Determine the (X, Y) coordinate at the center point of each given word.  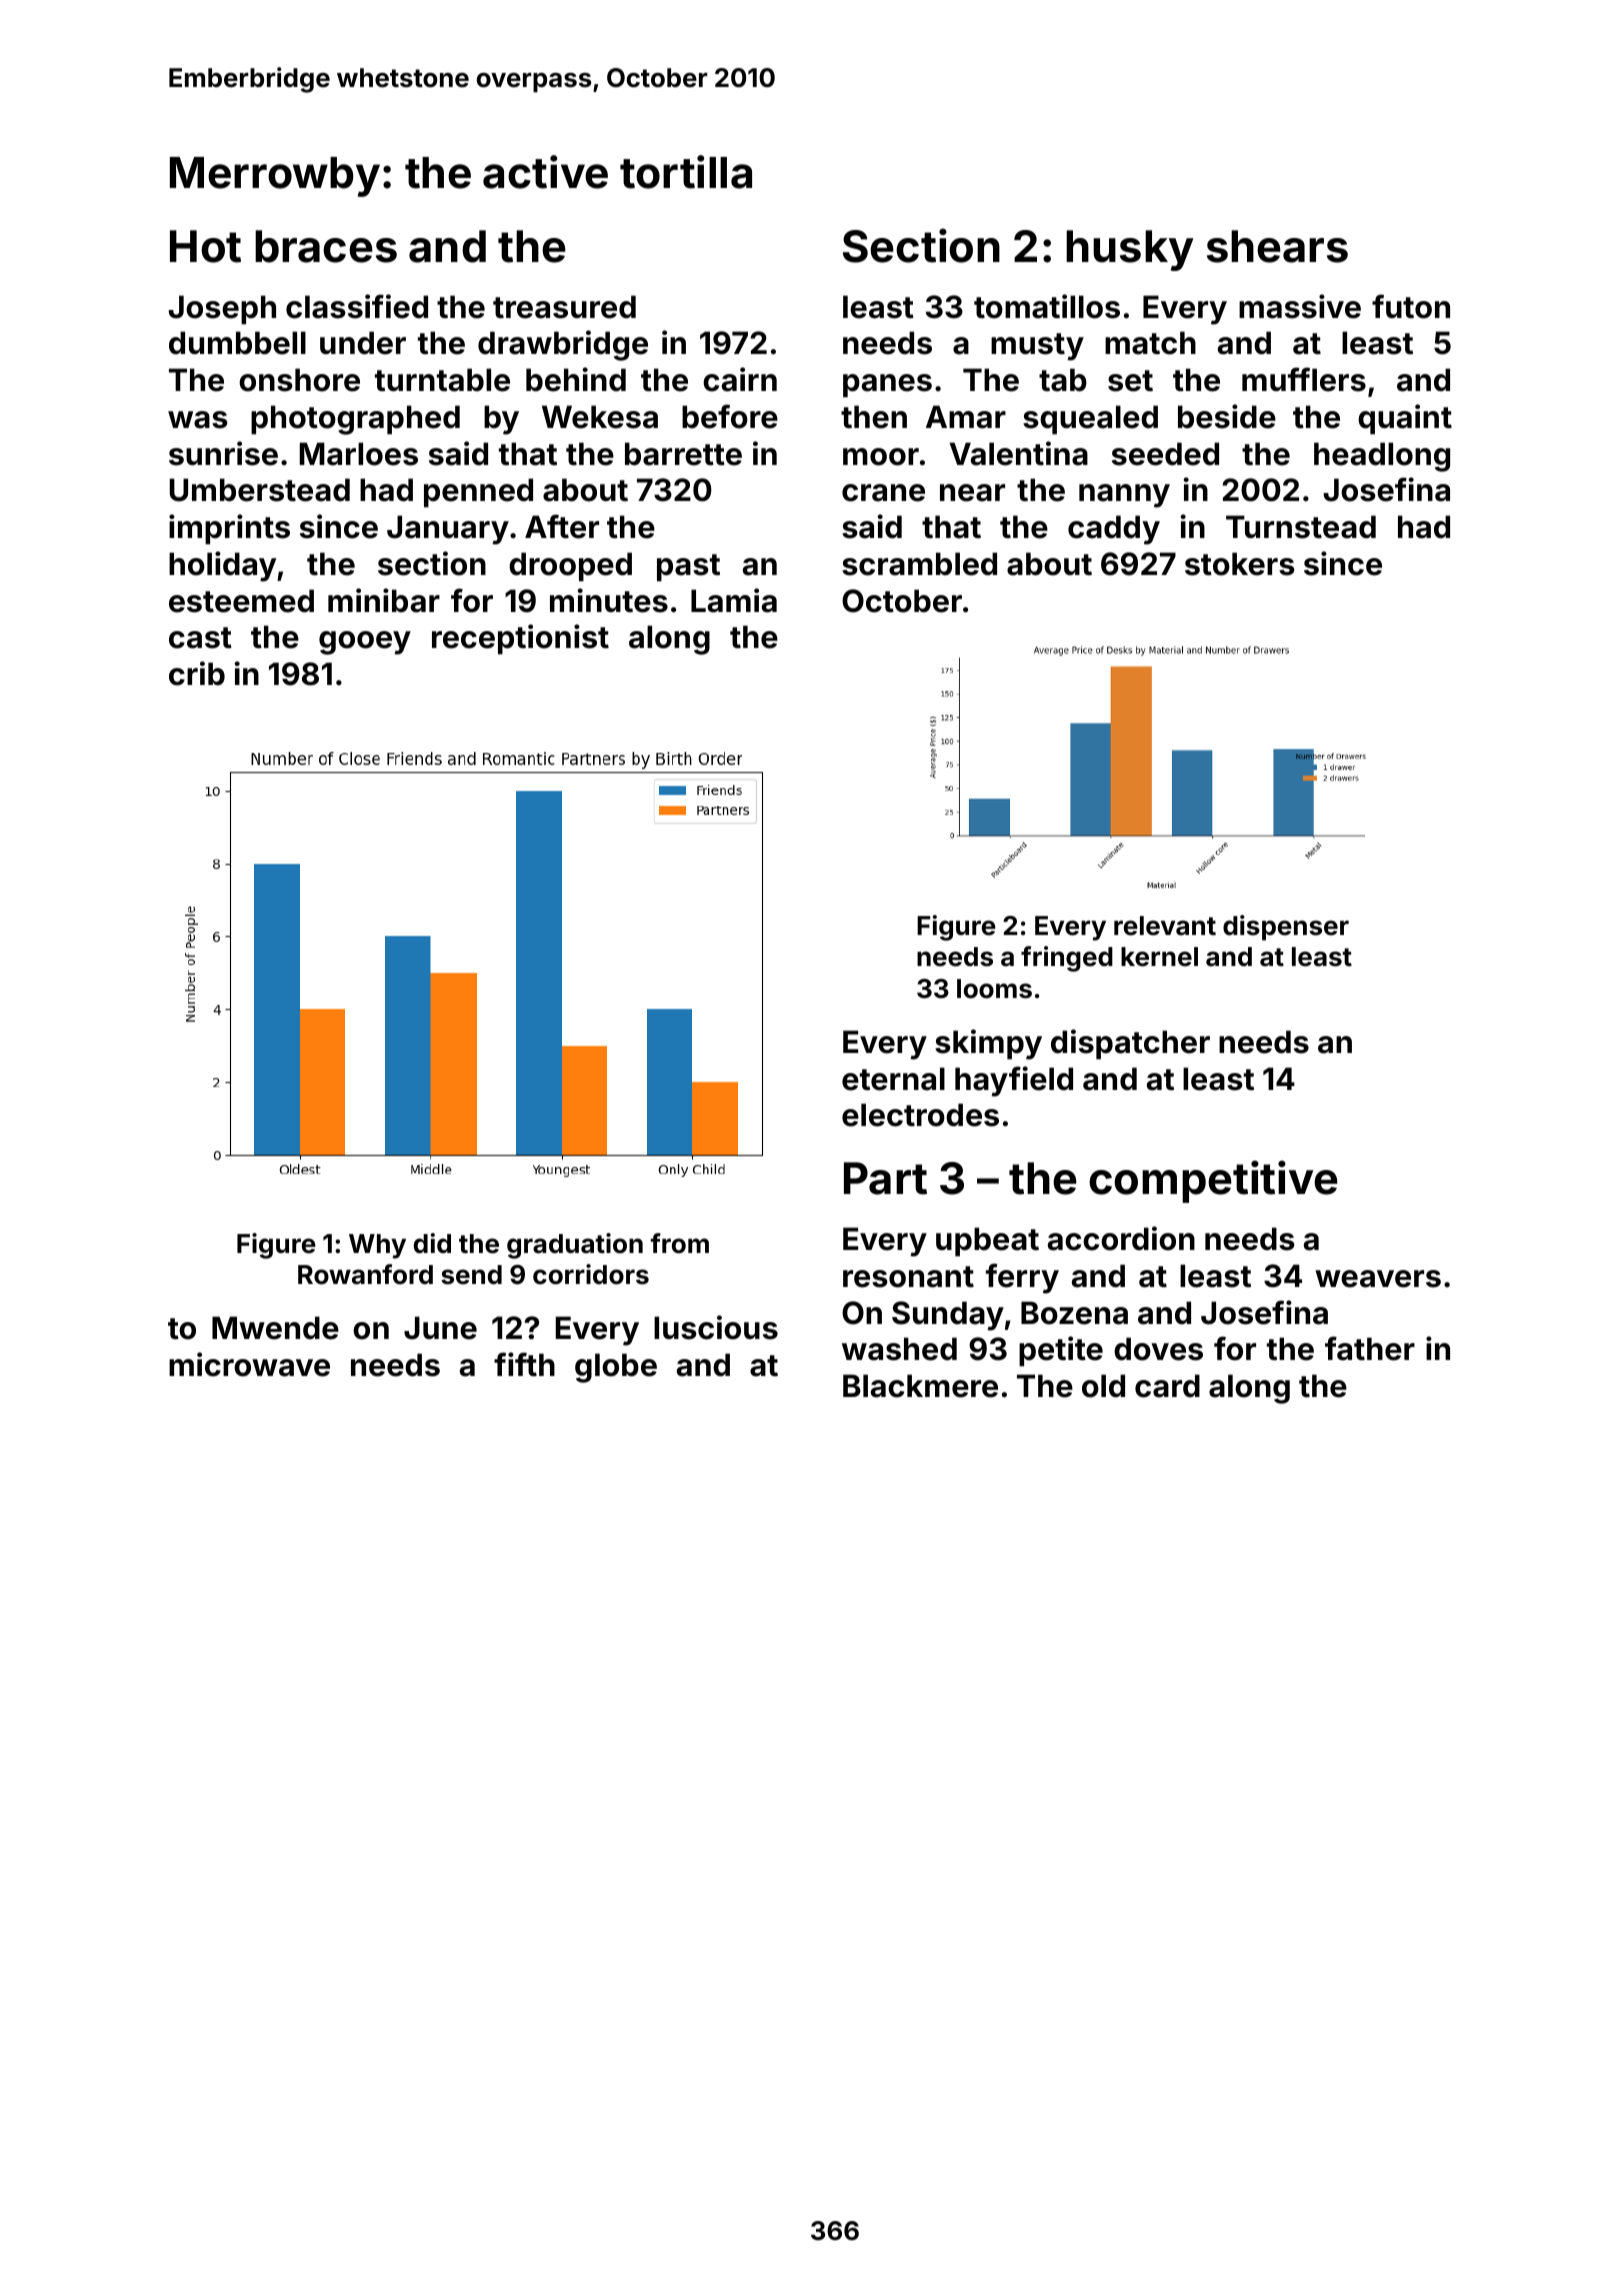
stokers (1240, 564)
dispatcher (1130, 1044)
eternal (893, 1079)
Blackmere (920, 1386)
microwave (249, 1364)
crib (197, 673)
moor (881, 457)
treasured (564, 307)
